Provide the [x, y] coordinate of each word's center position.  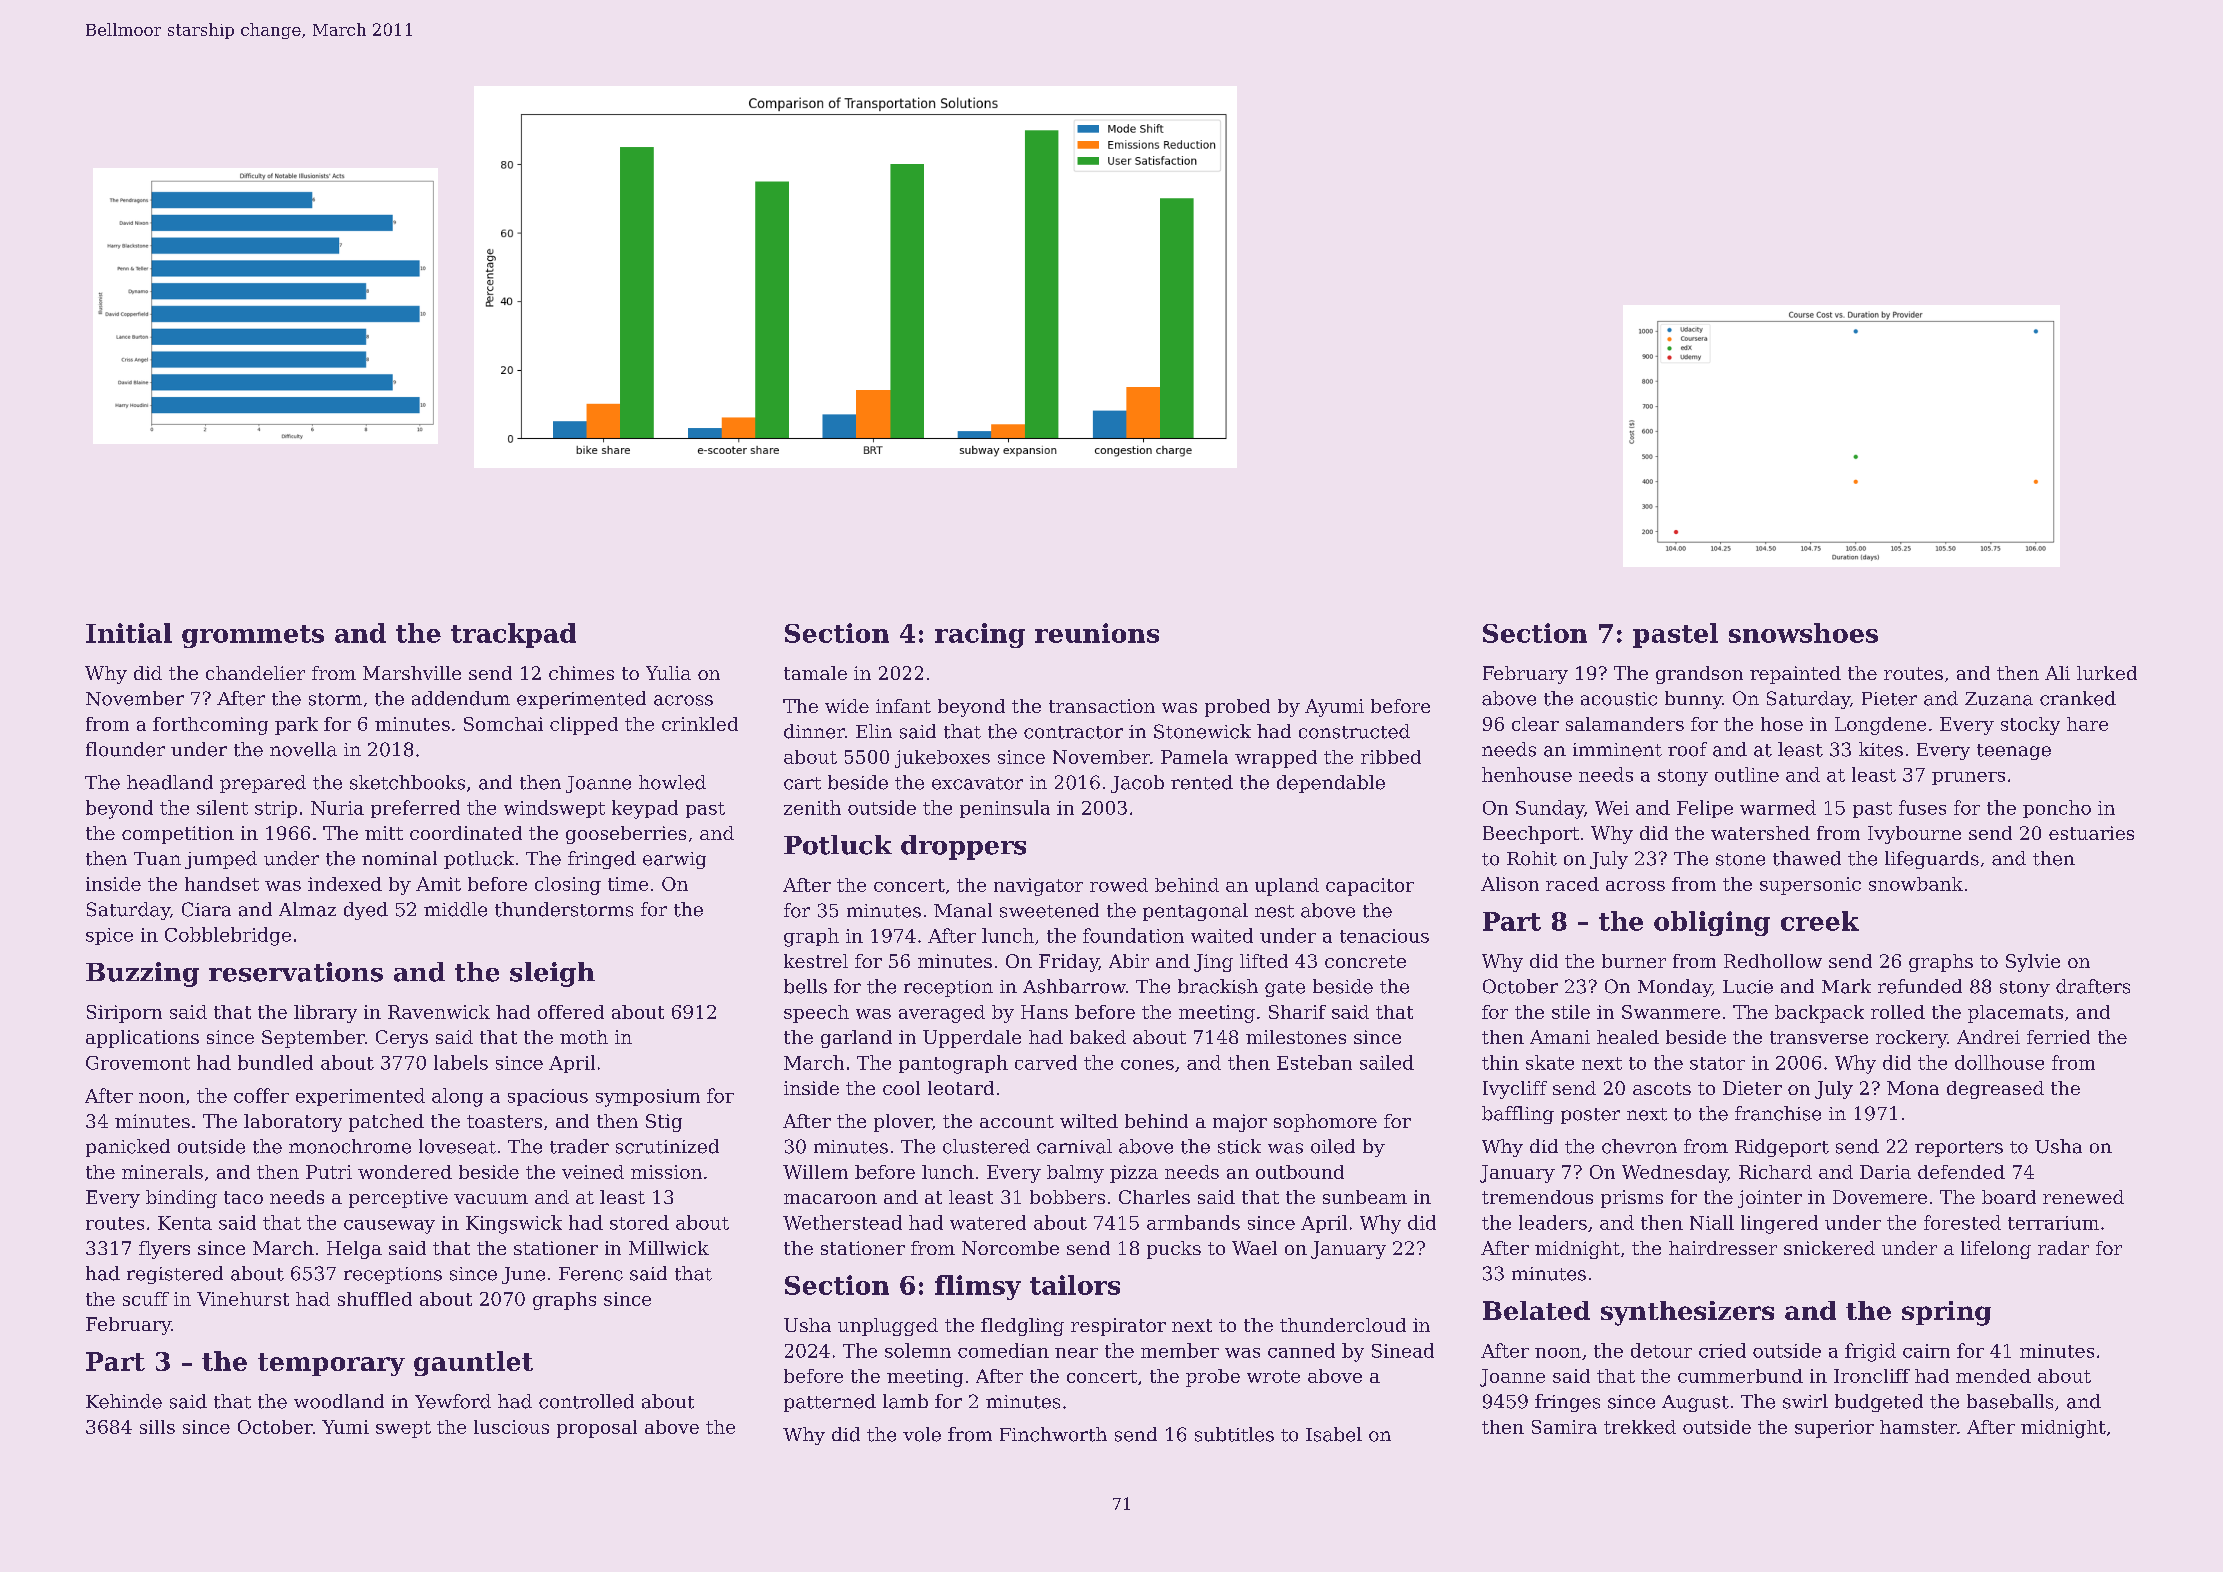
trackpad [513, 635]
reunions [1097, 633]
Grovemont [138, 1063]
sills [157, 1427]
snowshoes [1803, 633]
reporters [1959, 1149]
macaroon [830, 1199]
